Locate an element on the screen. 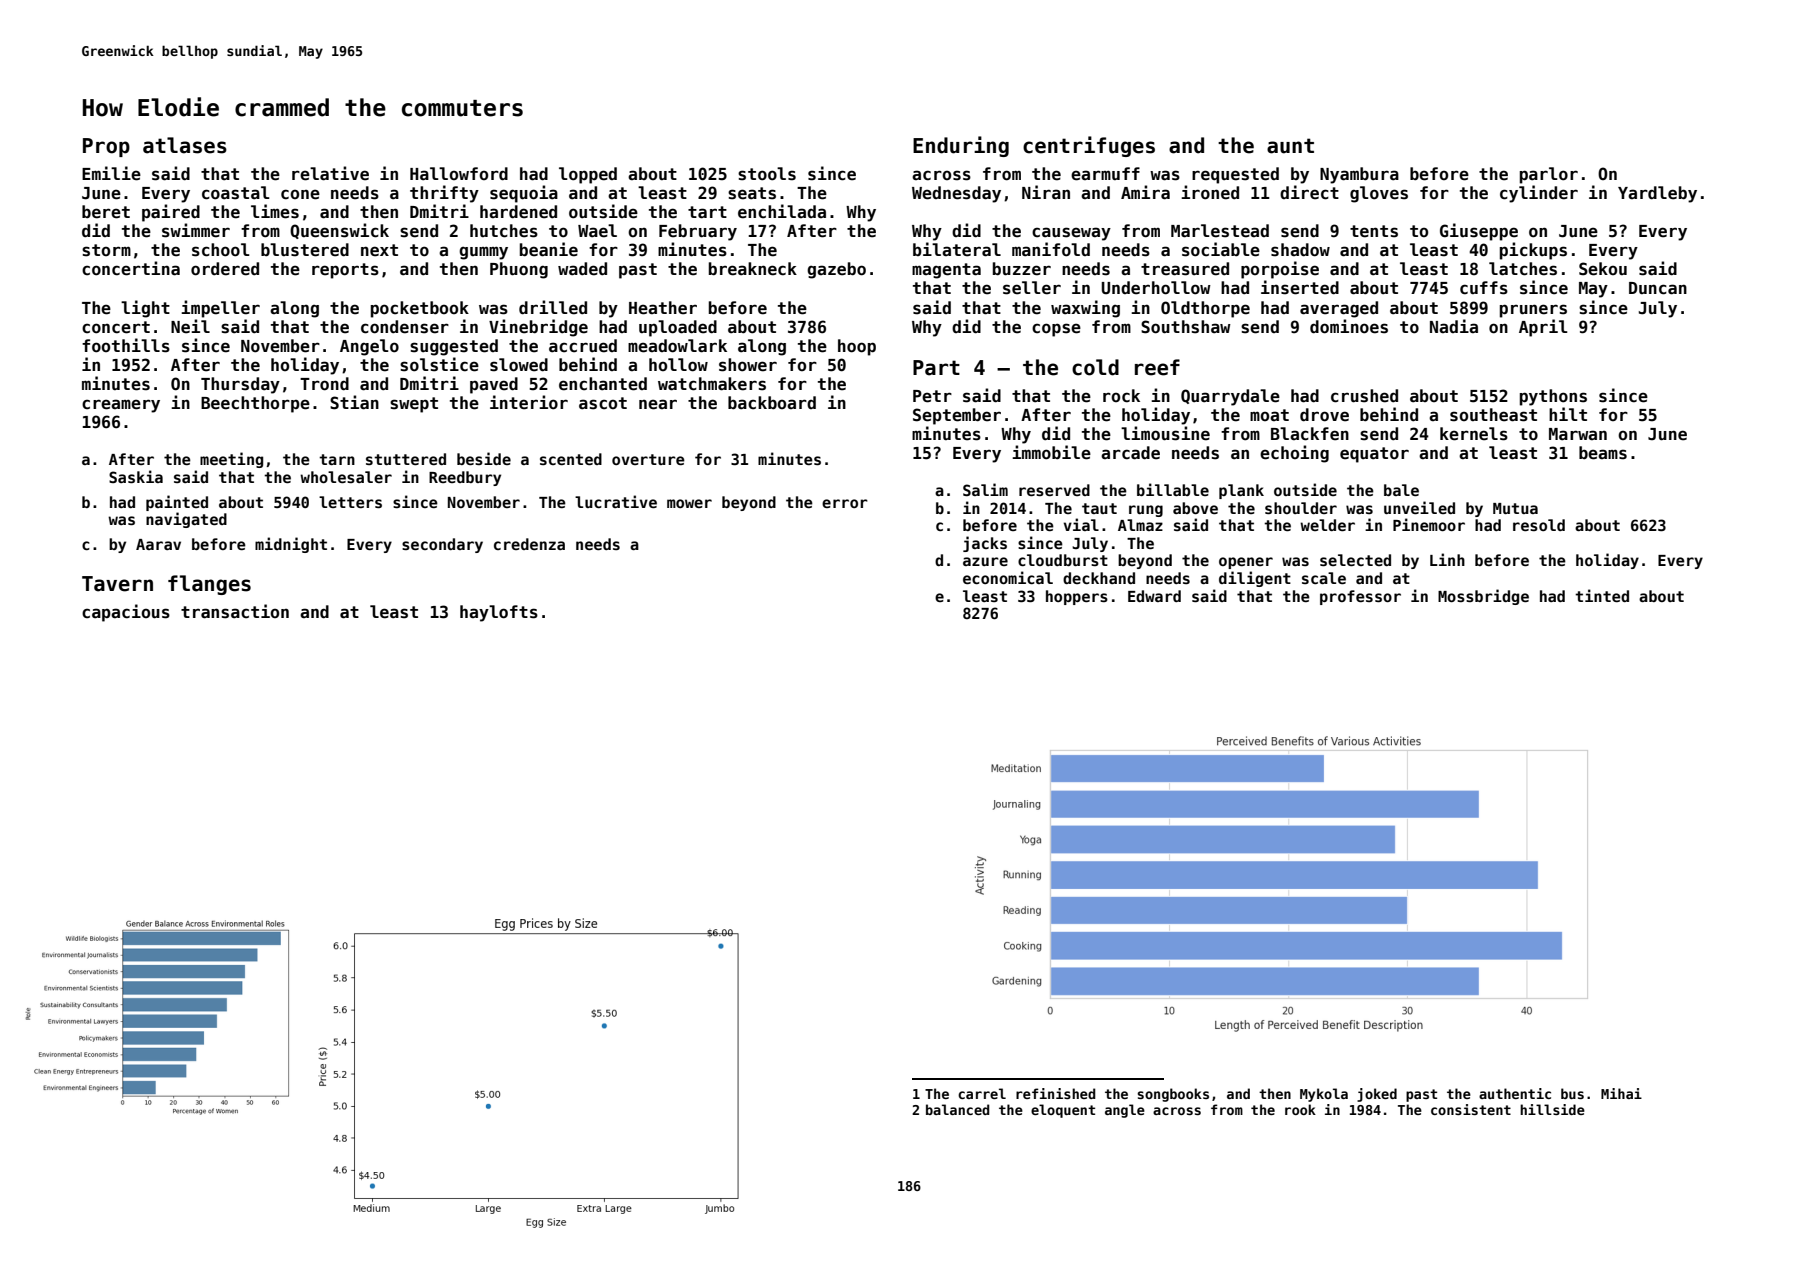 The height and width of the screenshot is (1268, 1794). atlases is located at coordinates (185, 145).
